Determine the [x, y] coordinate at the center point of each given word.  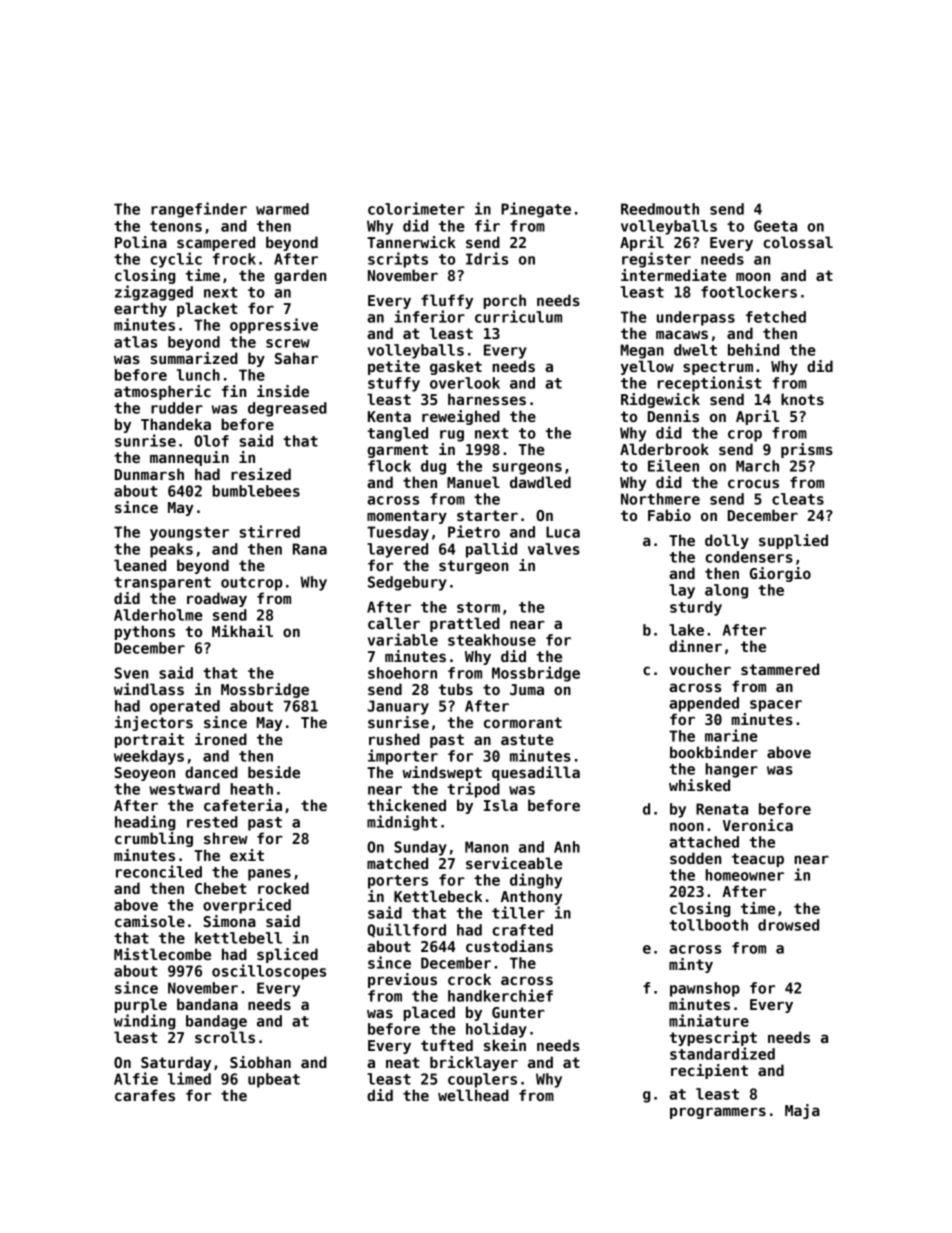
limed [189, 1078]
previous [402, 980]
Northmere [660, 499]
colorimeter [416, 208]
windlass [149, 689]
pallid [491, 550]
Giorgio [780, 574]
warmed [282, 209]
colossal [798, 242]
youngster [189, 534]
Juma [527, 689]
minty [691, 965]
